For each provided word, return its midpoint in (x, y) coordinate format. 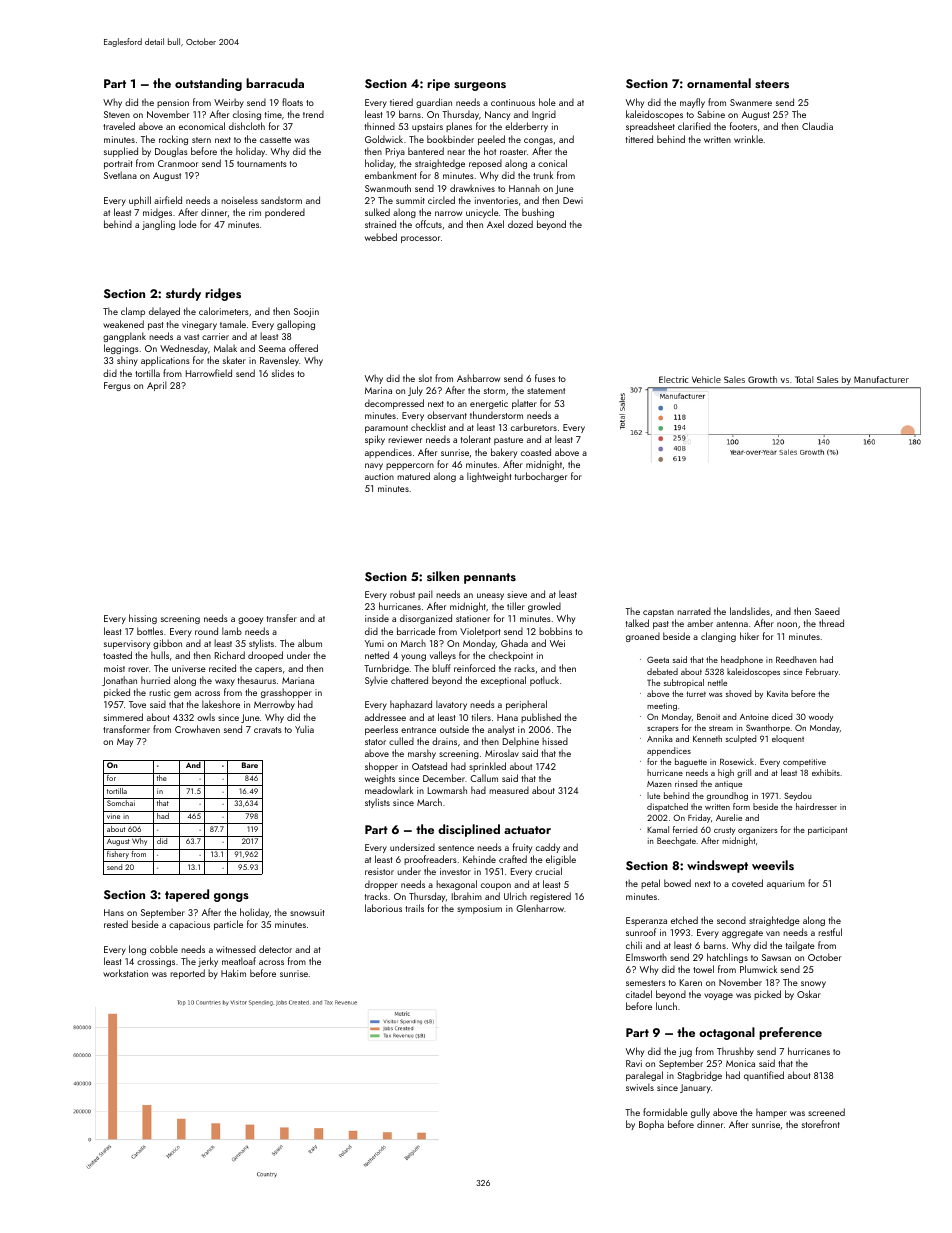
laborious (383, 908)
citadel (639, 994)
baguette (691, 762)
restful (830, 932)
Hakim (233, 973)
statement (546, 391)
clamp (133, 312)
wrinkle (748, 139)
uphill (140, 201)
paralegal (644, 1076)
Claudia (817, 126)
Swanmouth (388, 188)
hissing (143, 619)
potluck (544, 681)
